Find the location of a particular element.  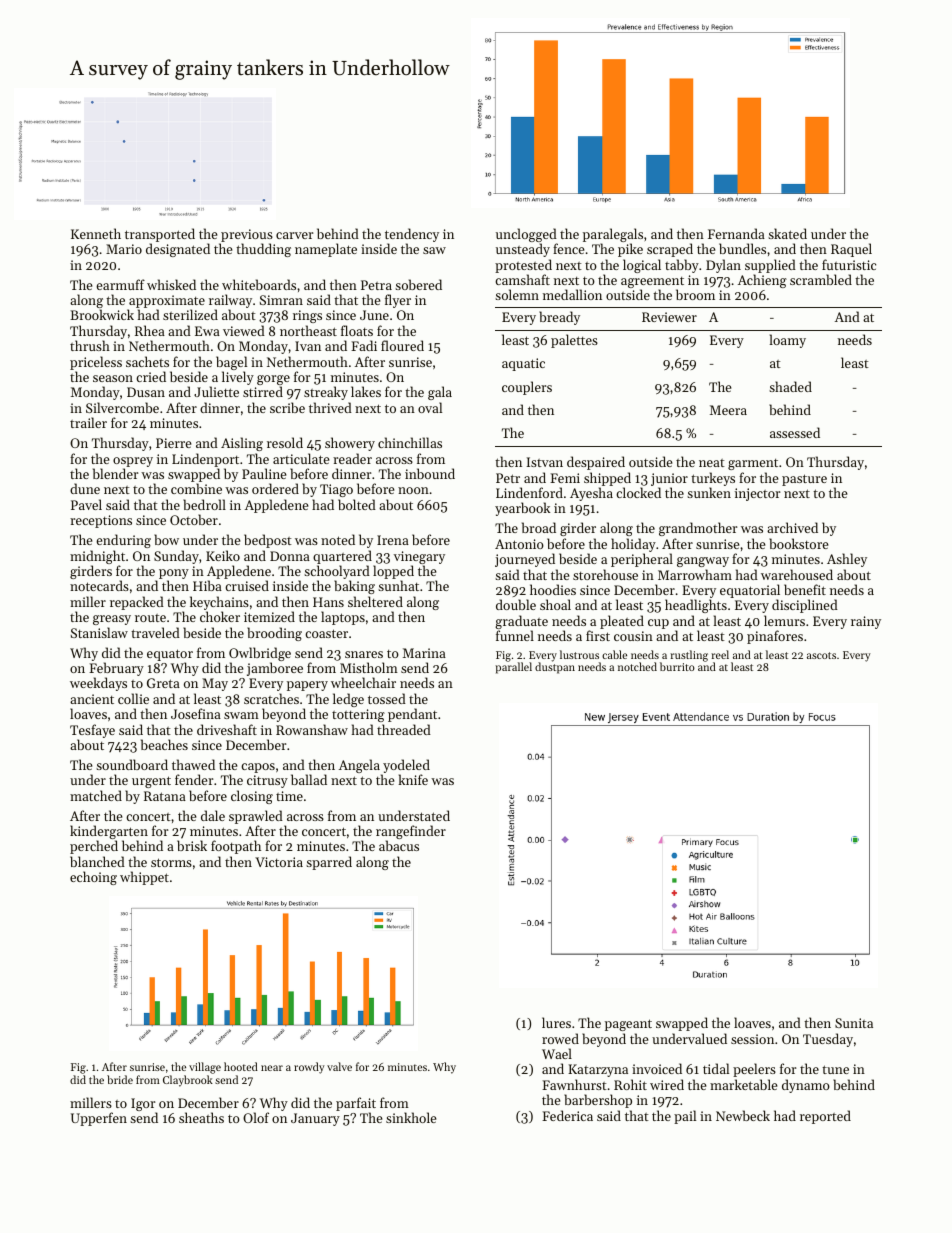

Hiba is located at coordinates (207, 585).
